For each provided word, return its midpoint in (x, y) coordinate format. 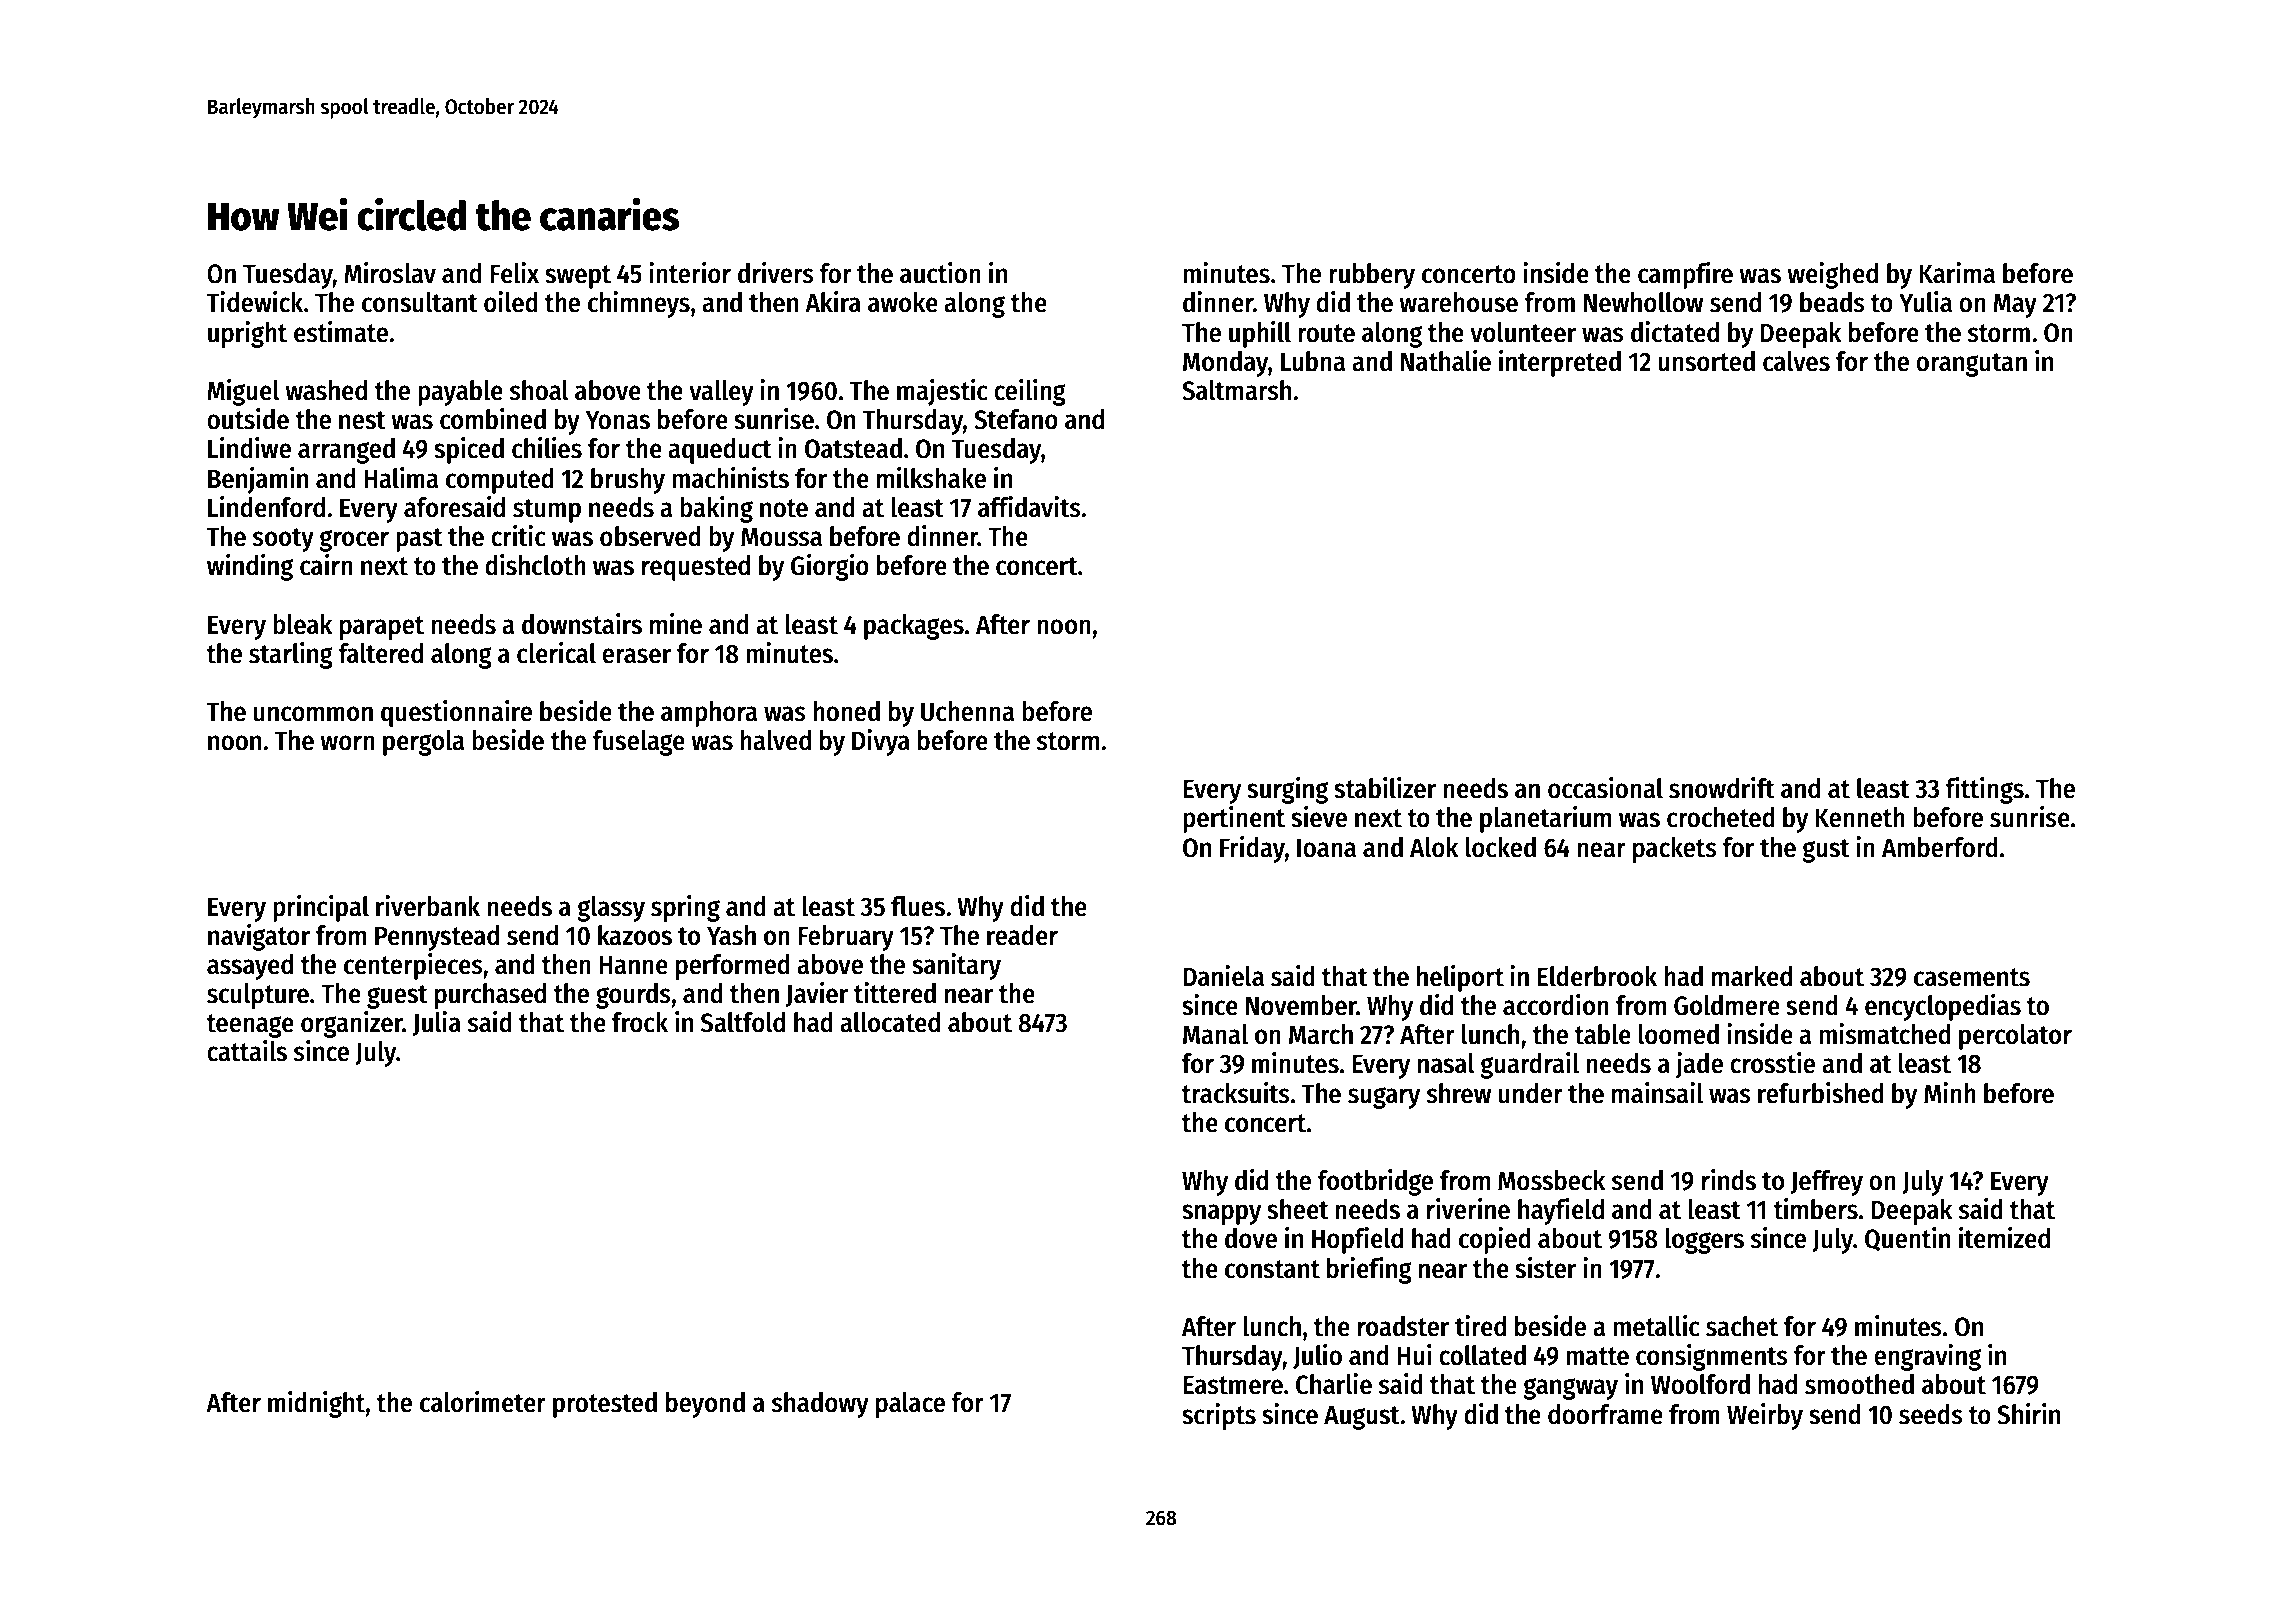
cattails (247, 1051)
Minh (1950, 1092)
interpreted (1560, 363)
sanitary (956, 966)
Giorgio (830, 567)
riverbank (428, 906)
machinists (730, 478)
